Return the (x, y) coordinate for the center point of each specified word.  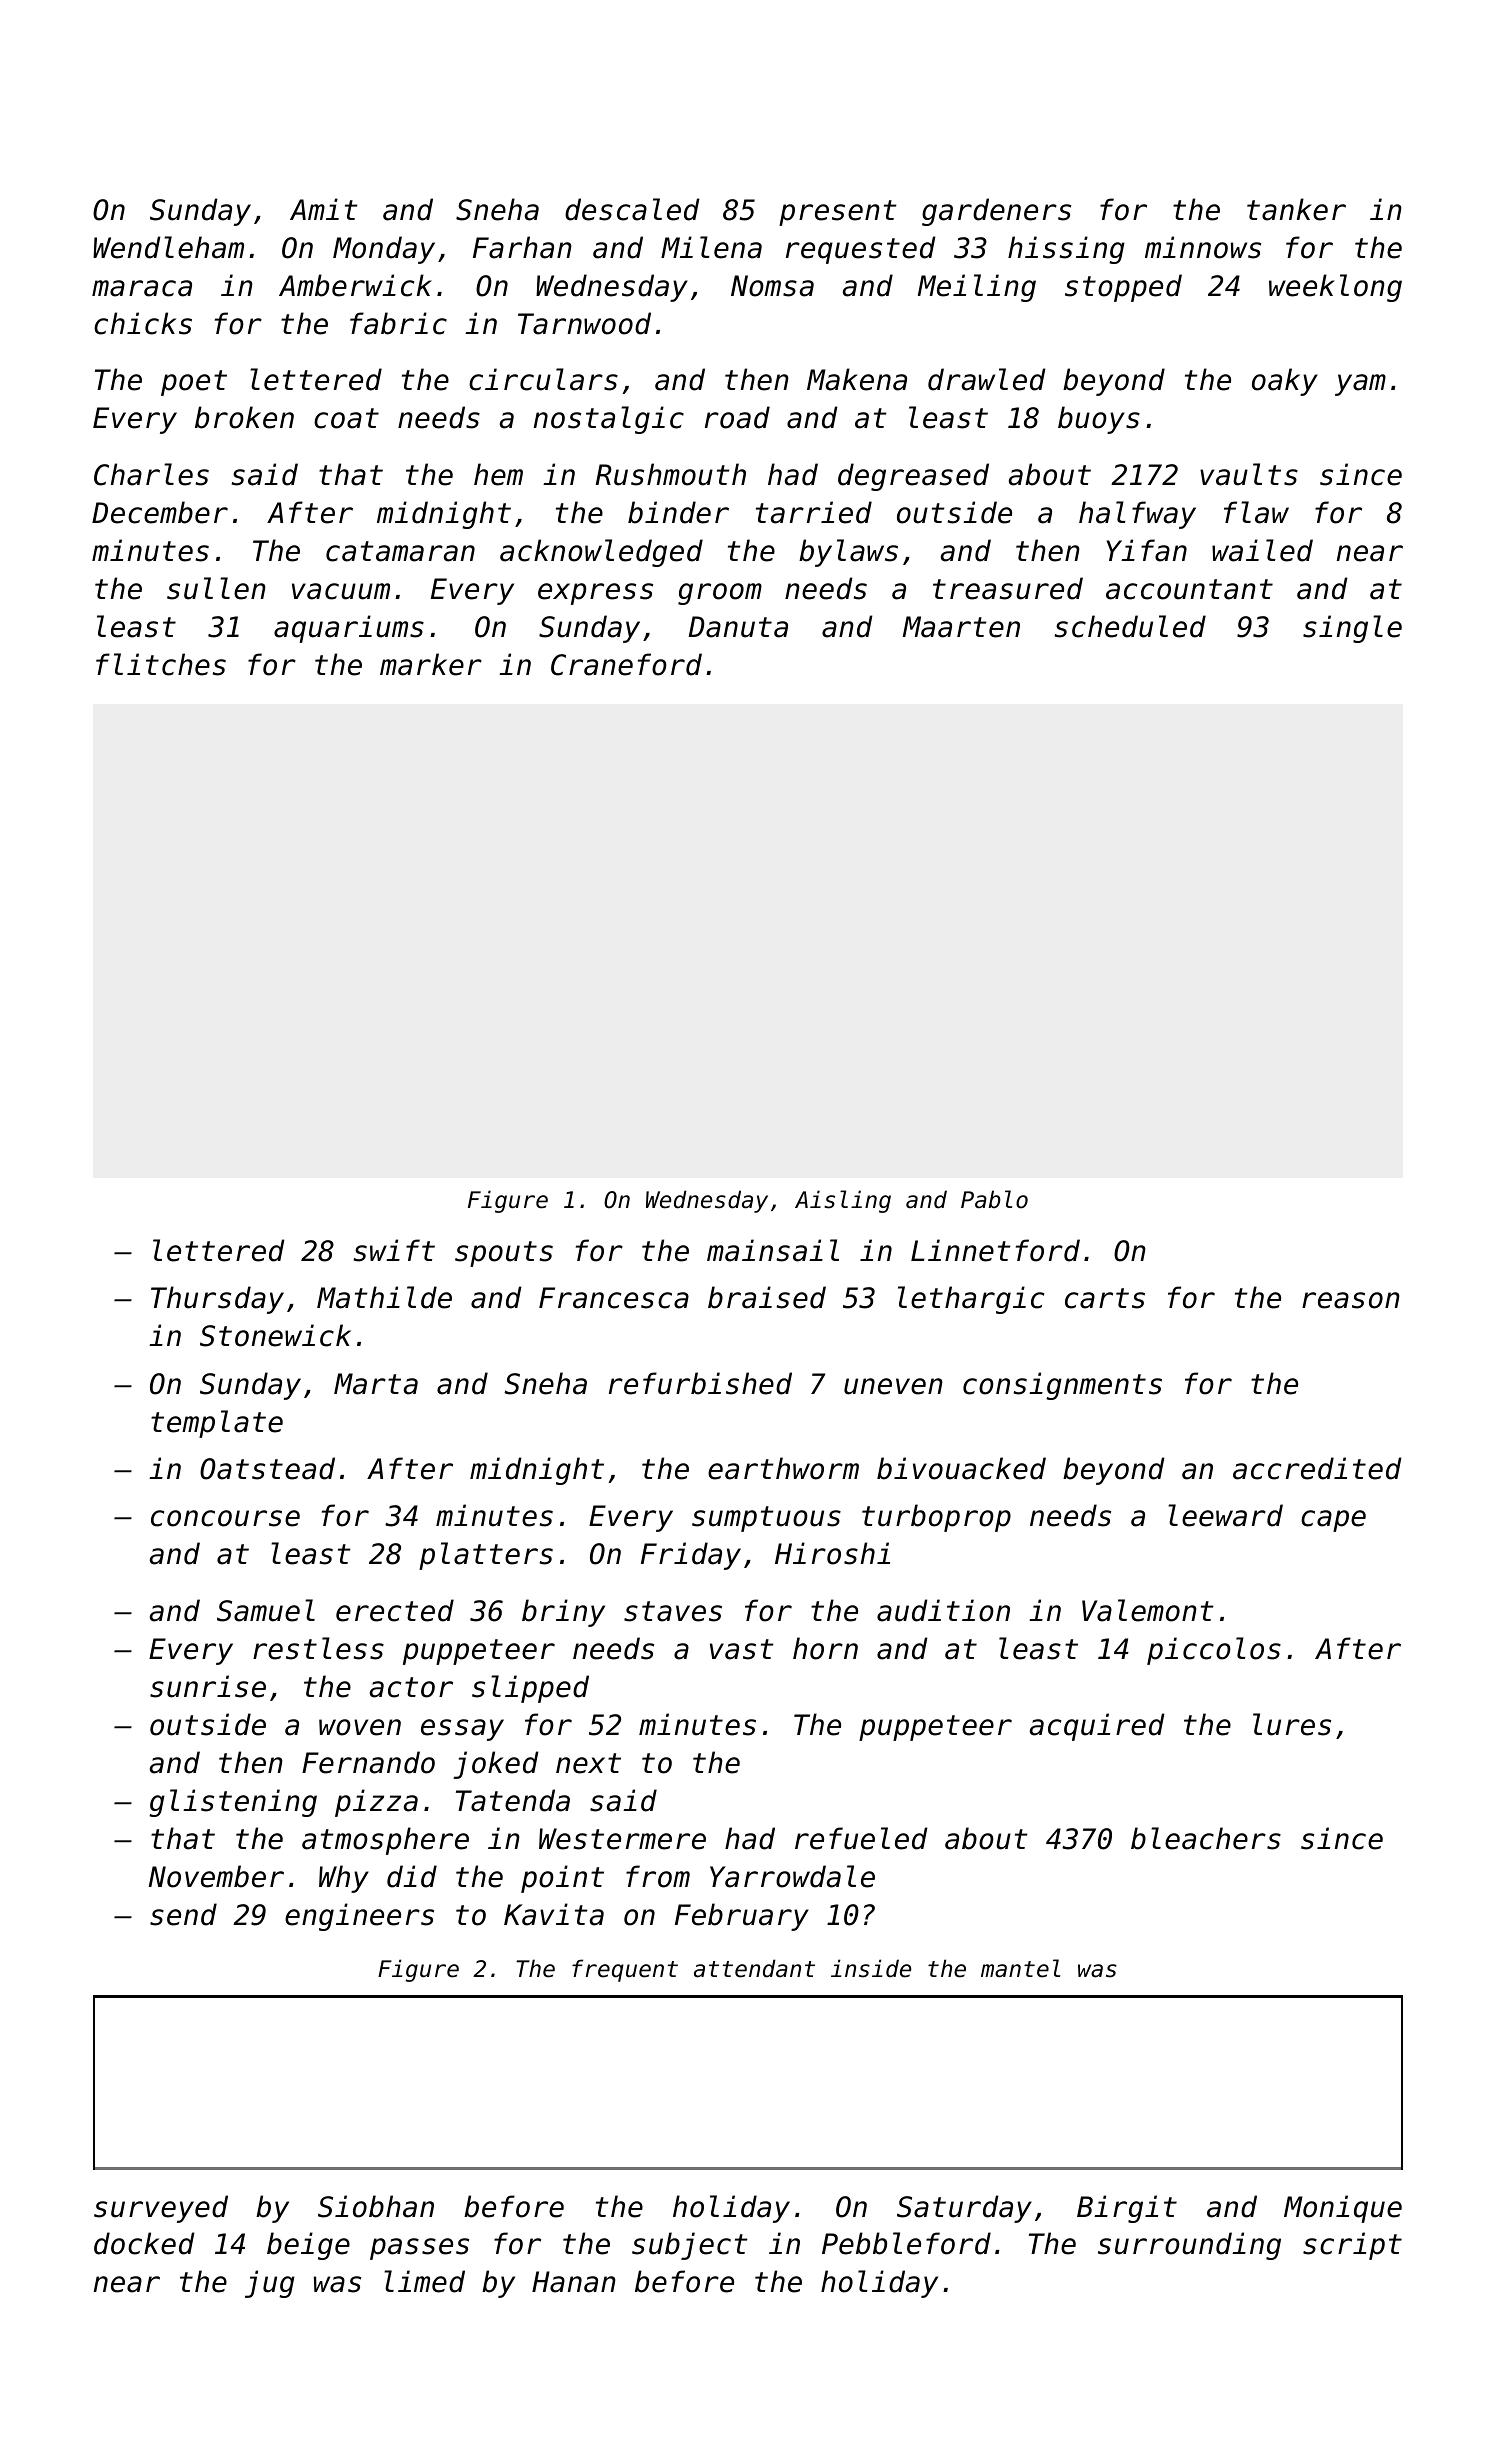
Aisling (843, 1201)
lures (1292, 1724)
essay (462, 1730)
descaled (632, 209)
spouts (504, 1254)
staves (673, 1611)
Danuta (738, 627)
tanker (1296, 209)
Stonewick (275, 1335)
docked (144, 2243)
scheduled (1130, 626)
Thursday (217, 1300)
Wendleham (168, 247)
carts (1105, 1298)
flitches (161, 664)
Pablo (994, 1199)
